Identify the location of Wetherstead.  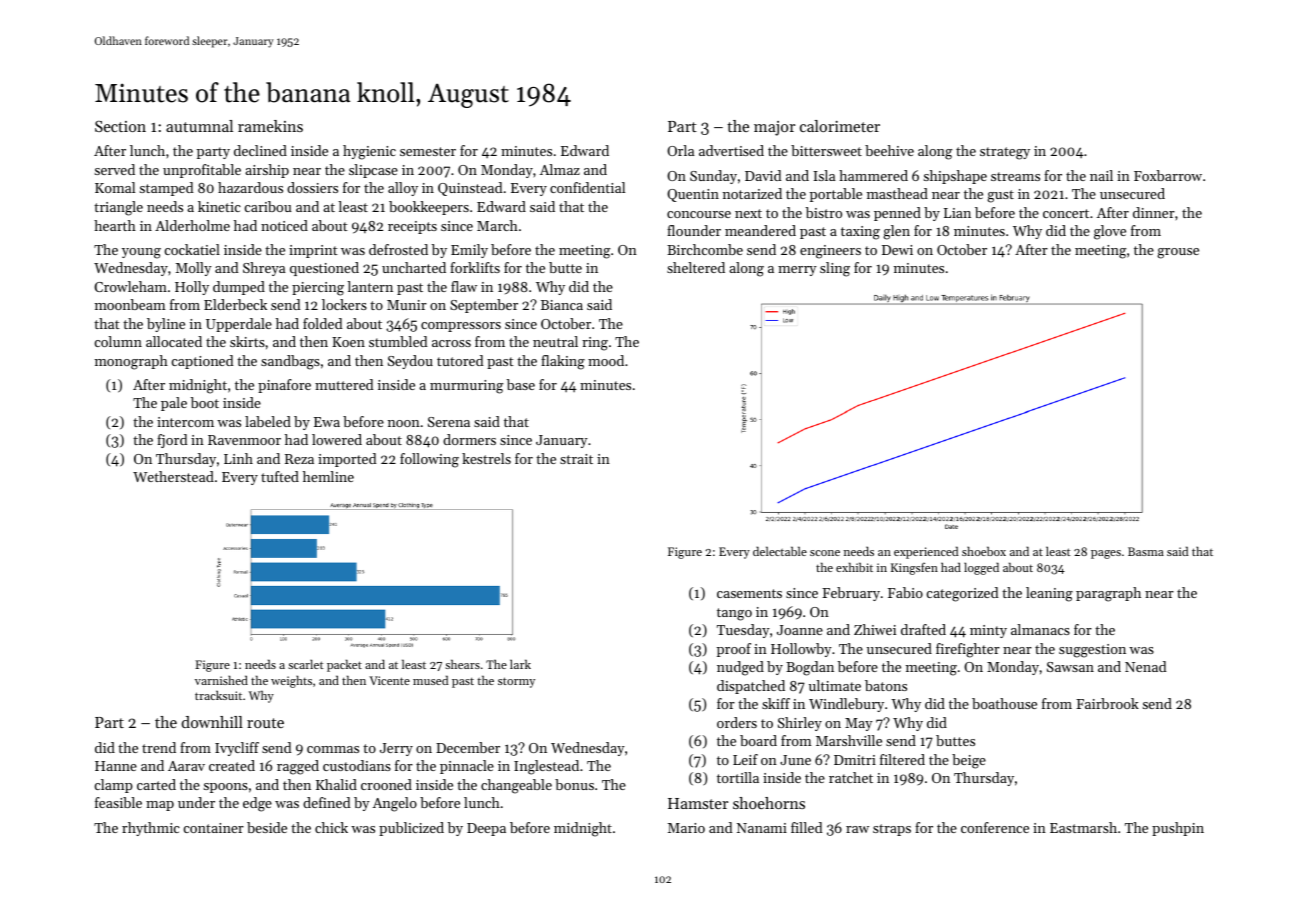
(173, 476).
